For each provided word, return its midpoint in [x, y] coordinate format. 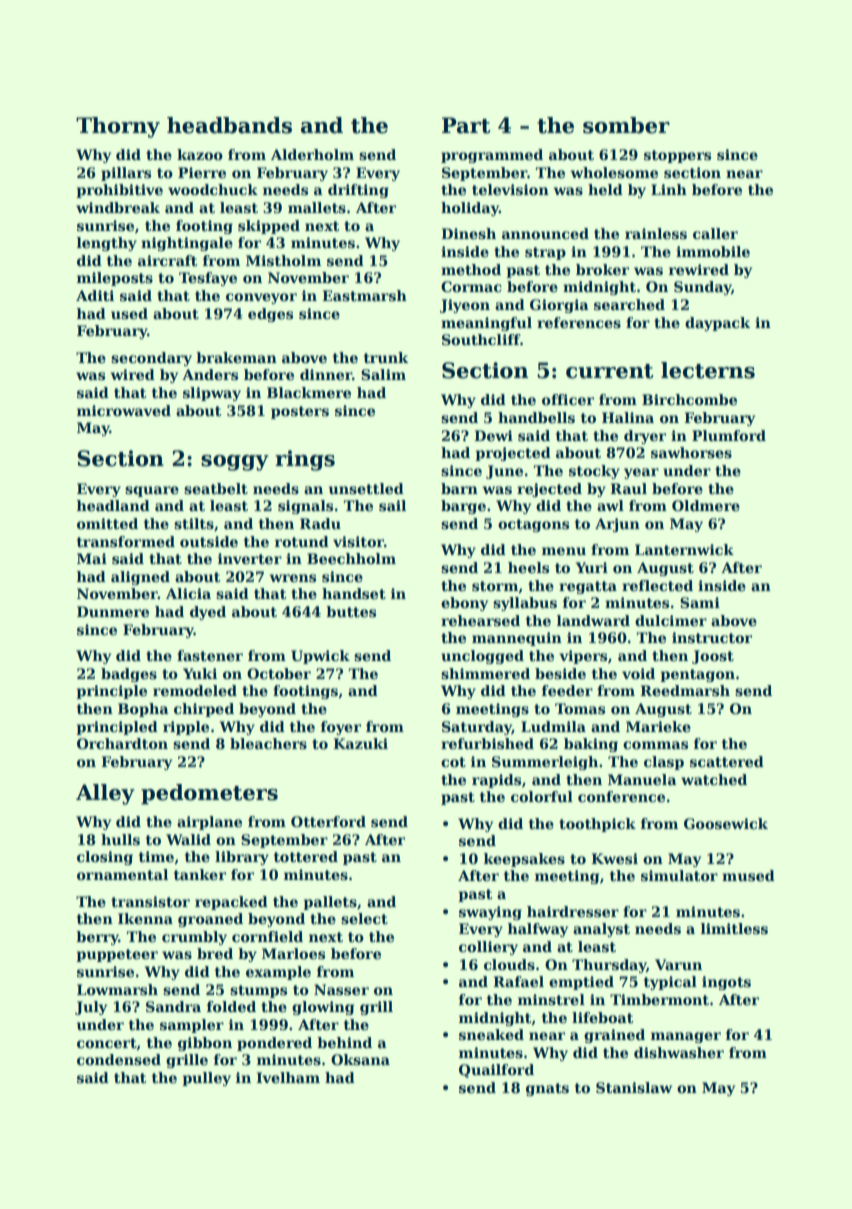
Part [466, 125]
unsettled [366, 488]
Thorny [118, 127]
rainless [656, 233]
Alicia [188, 593]
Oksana [360, 1059]
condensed [119, 1059]
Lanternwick [684, 549]
